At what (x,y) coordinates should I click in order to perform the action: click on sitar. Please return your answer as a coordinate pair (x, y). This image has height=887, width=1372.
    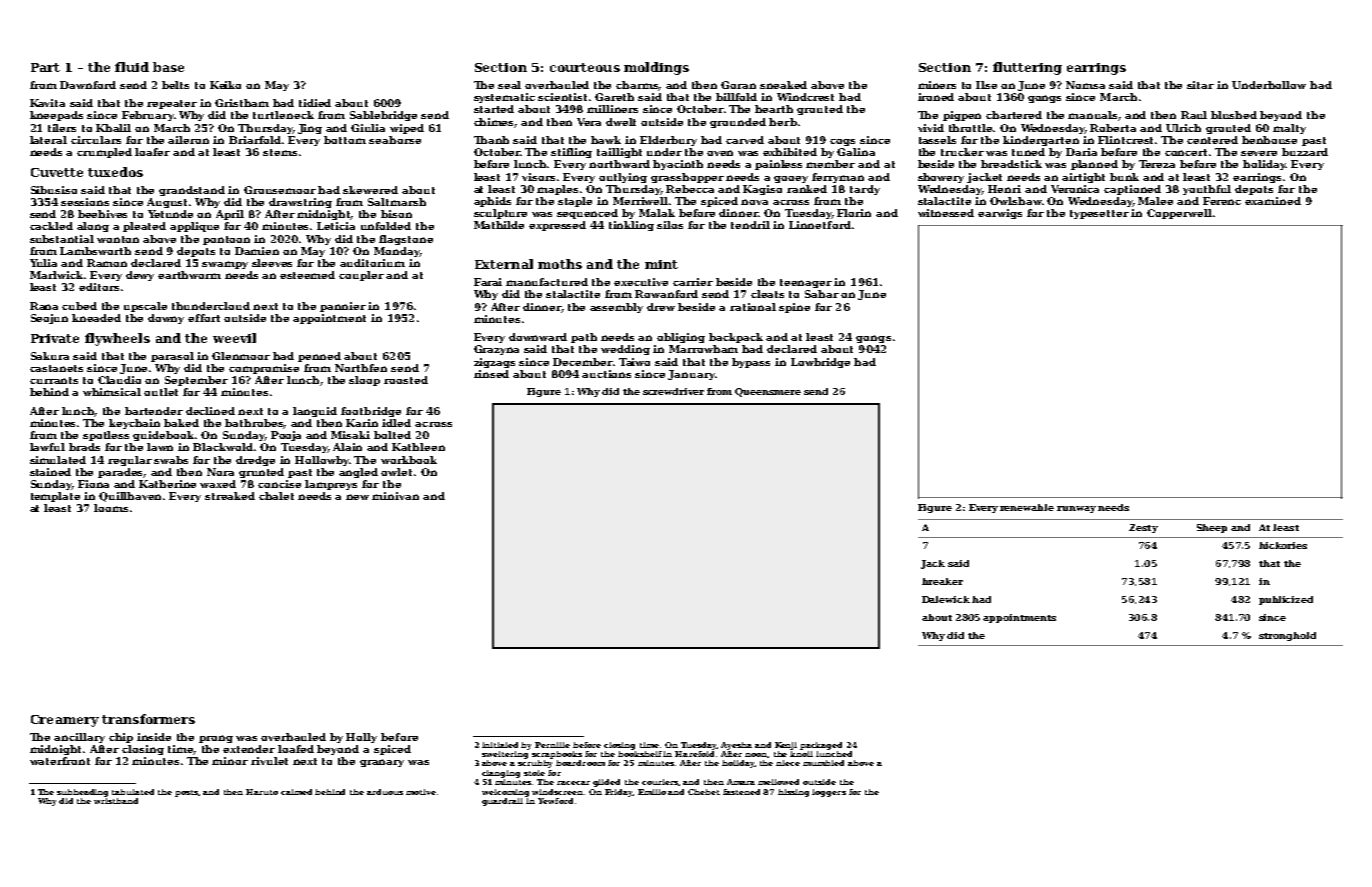
    Looking at the image, I should click on (1200, 85).
